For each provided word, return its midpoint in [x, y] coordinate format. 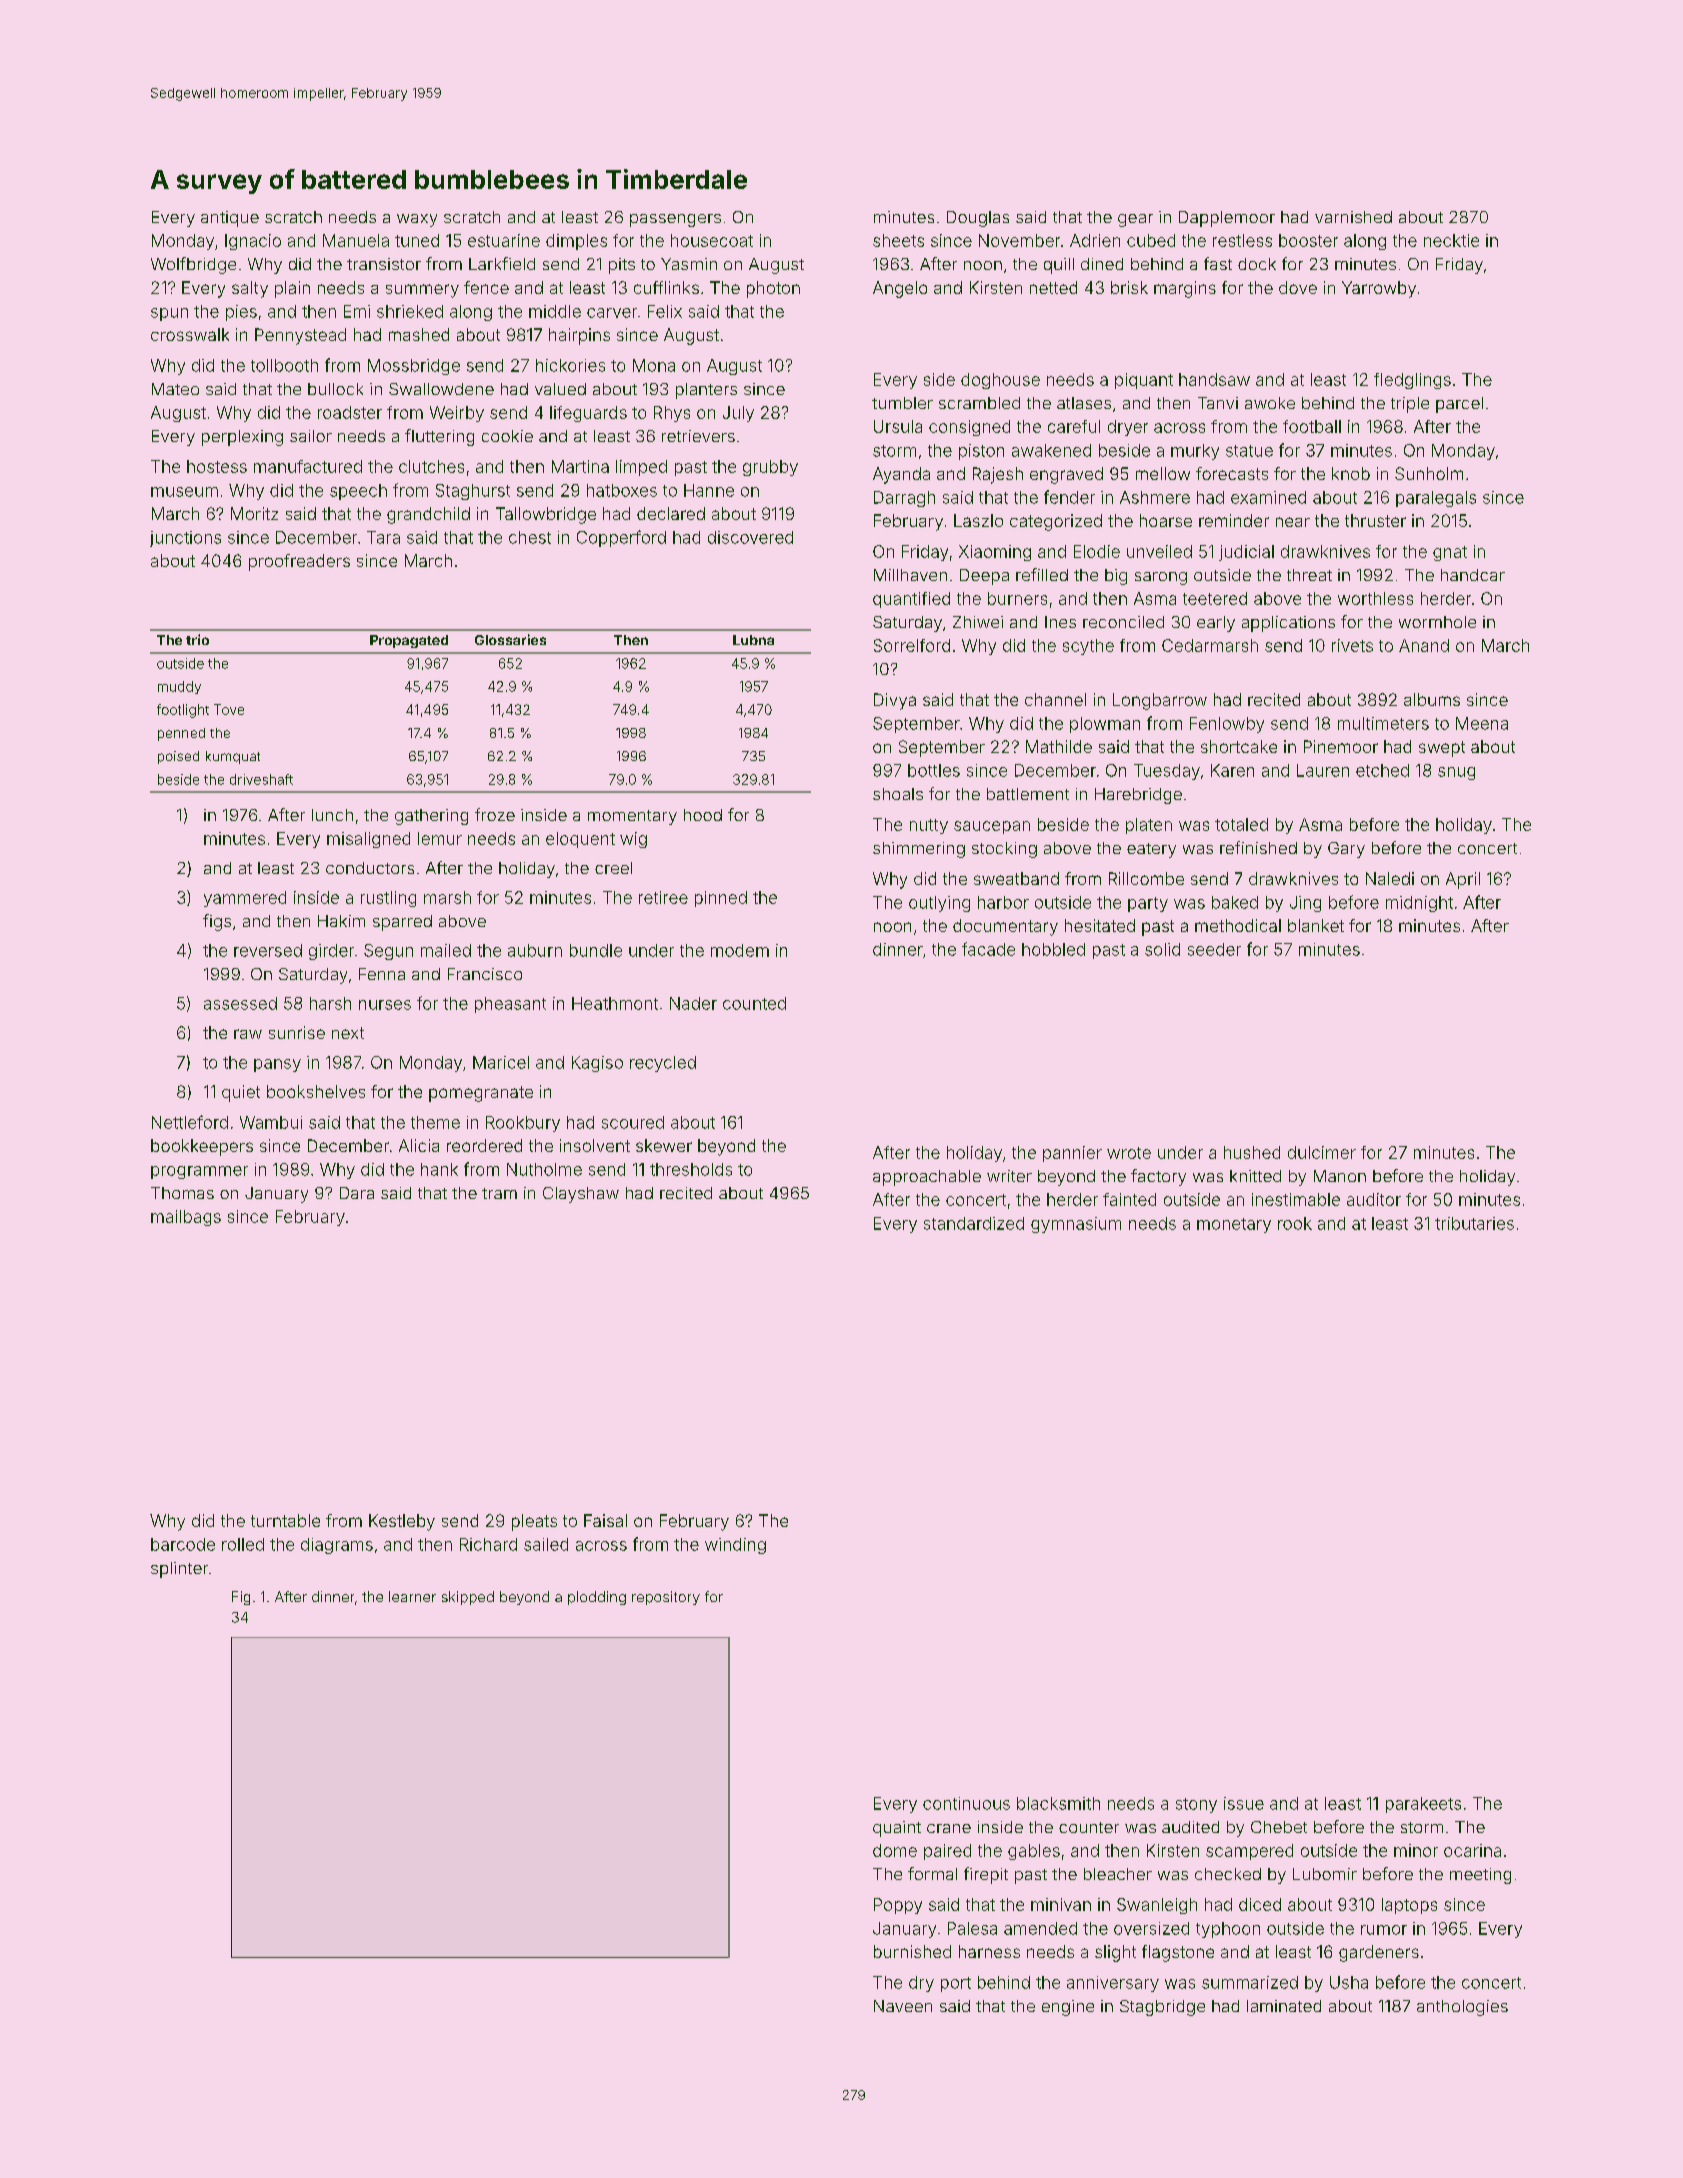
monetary [1234, 1225]
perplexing [242, 438]
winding [735, 1546]
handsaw [1214, 379]
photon [773, 289]
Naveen [903, 2006]
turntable [285, 1520]
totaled [1241, 824]
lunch [332, 815]
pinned [721, 899]
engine [1068, 2008]
